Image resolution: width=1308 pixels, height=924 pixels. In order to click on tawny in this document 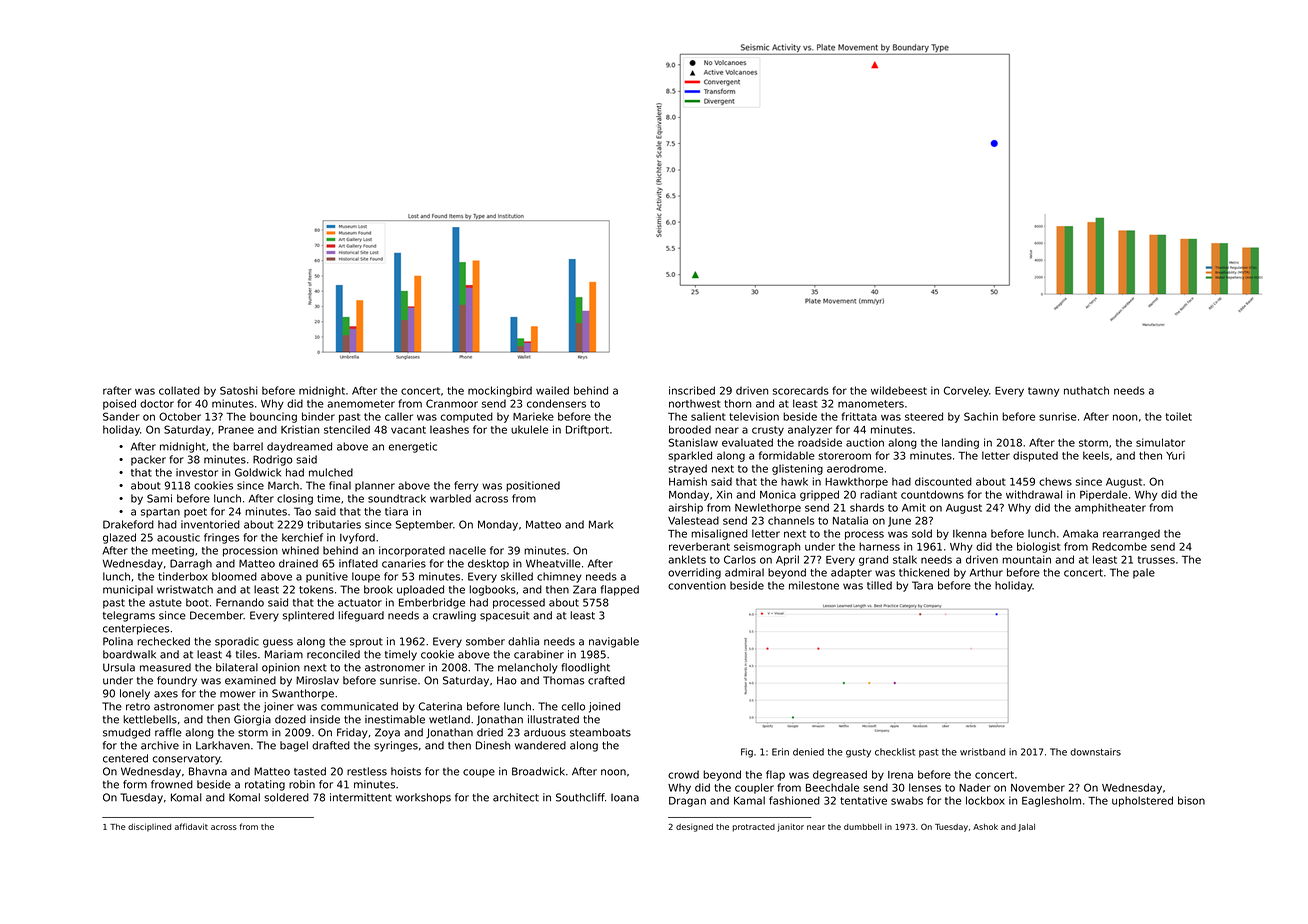, I will do `click(1043, 392)`.
